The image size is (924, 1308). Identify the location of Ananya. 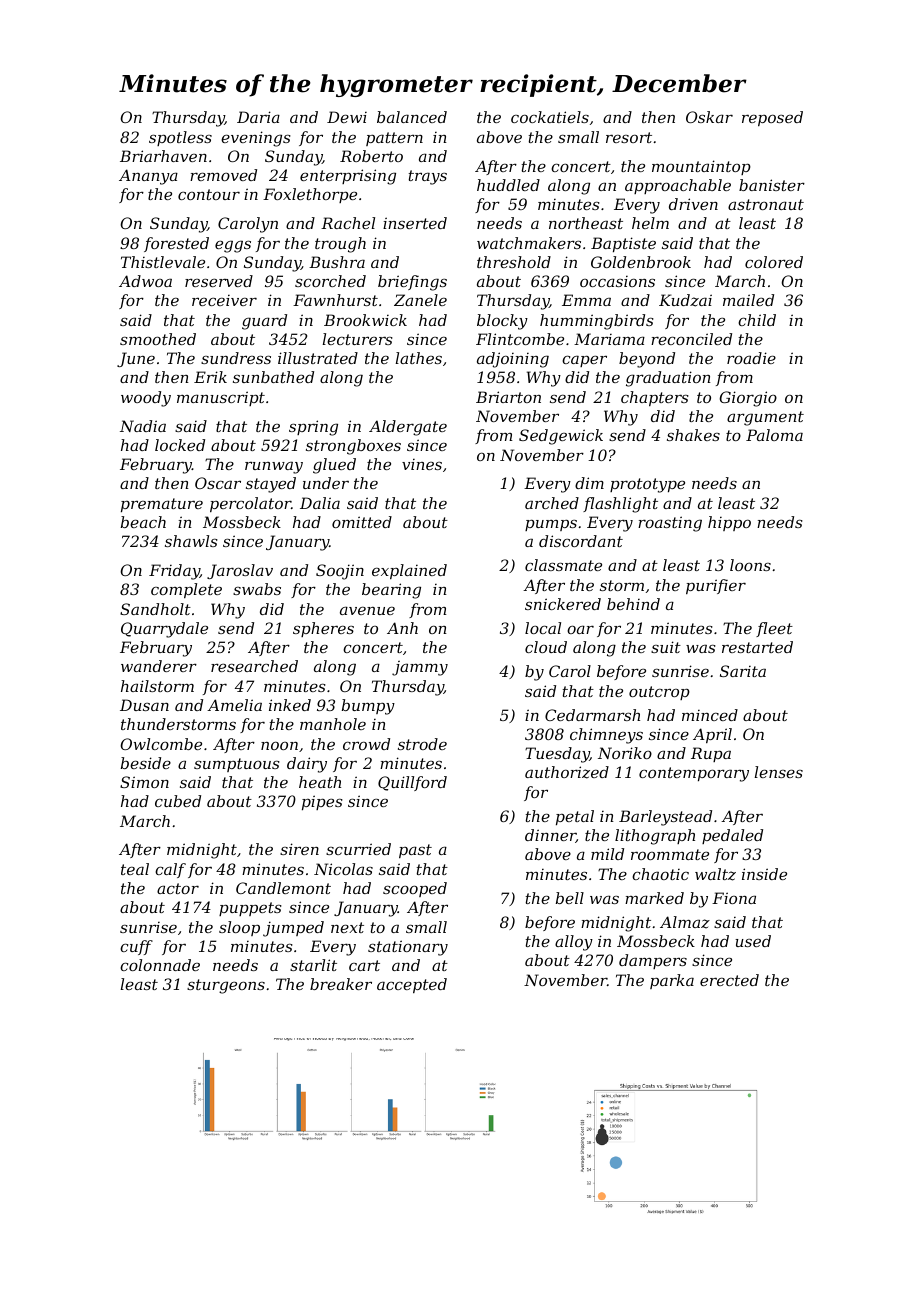
(148, 177).
